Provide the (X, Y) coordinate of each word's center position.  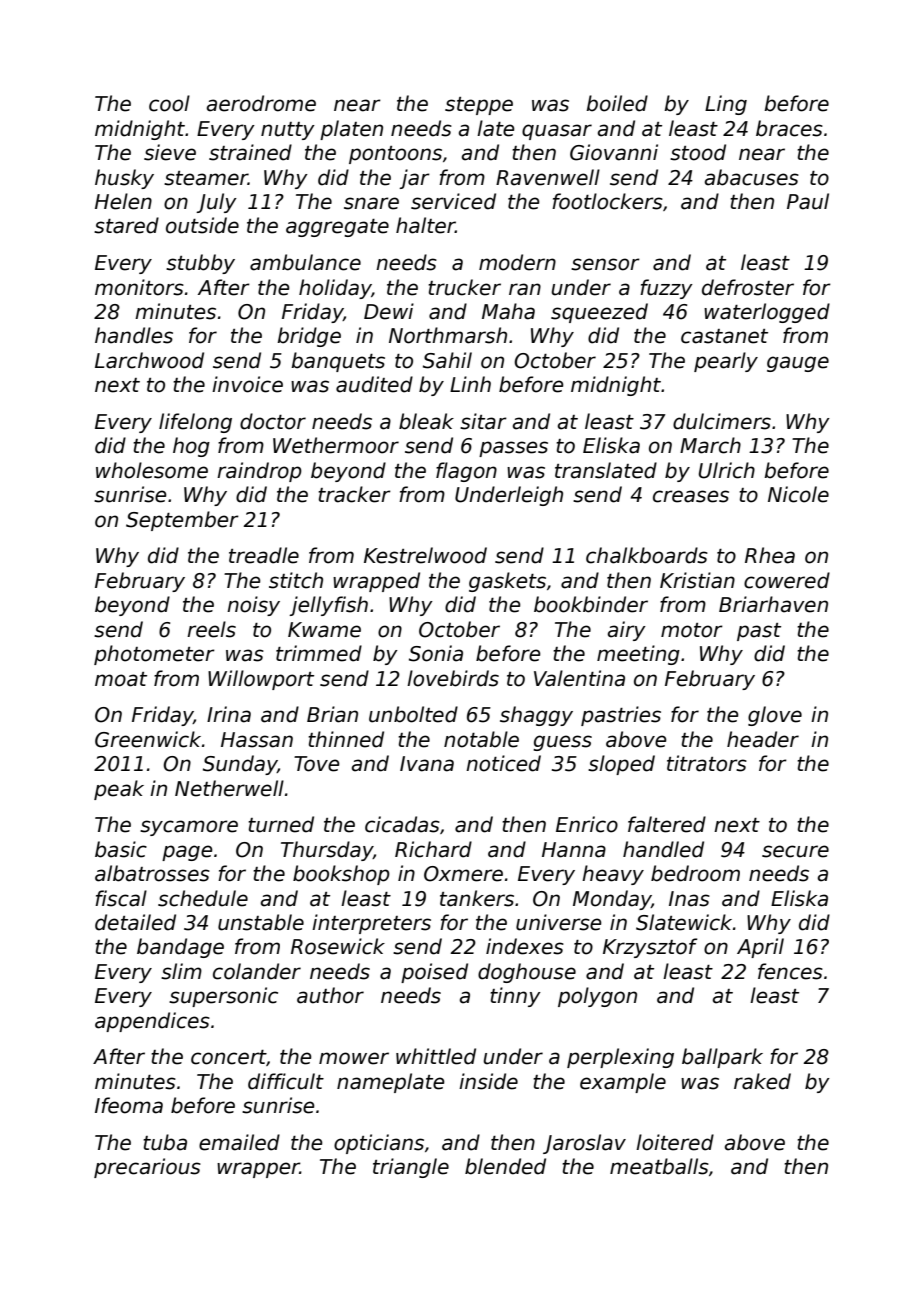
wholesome (152, 470)
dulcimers (722, 421)
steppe (479, 106)
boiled (617, 103)
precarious (147, 1168)
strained (250, 152)
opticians (379, 1144)
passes (513, 449)
